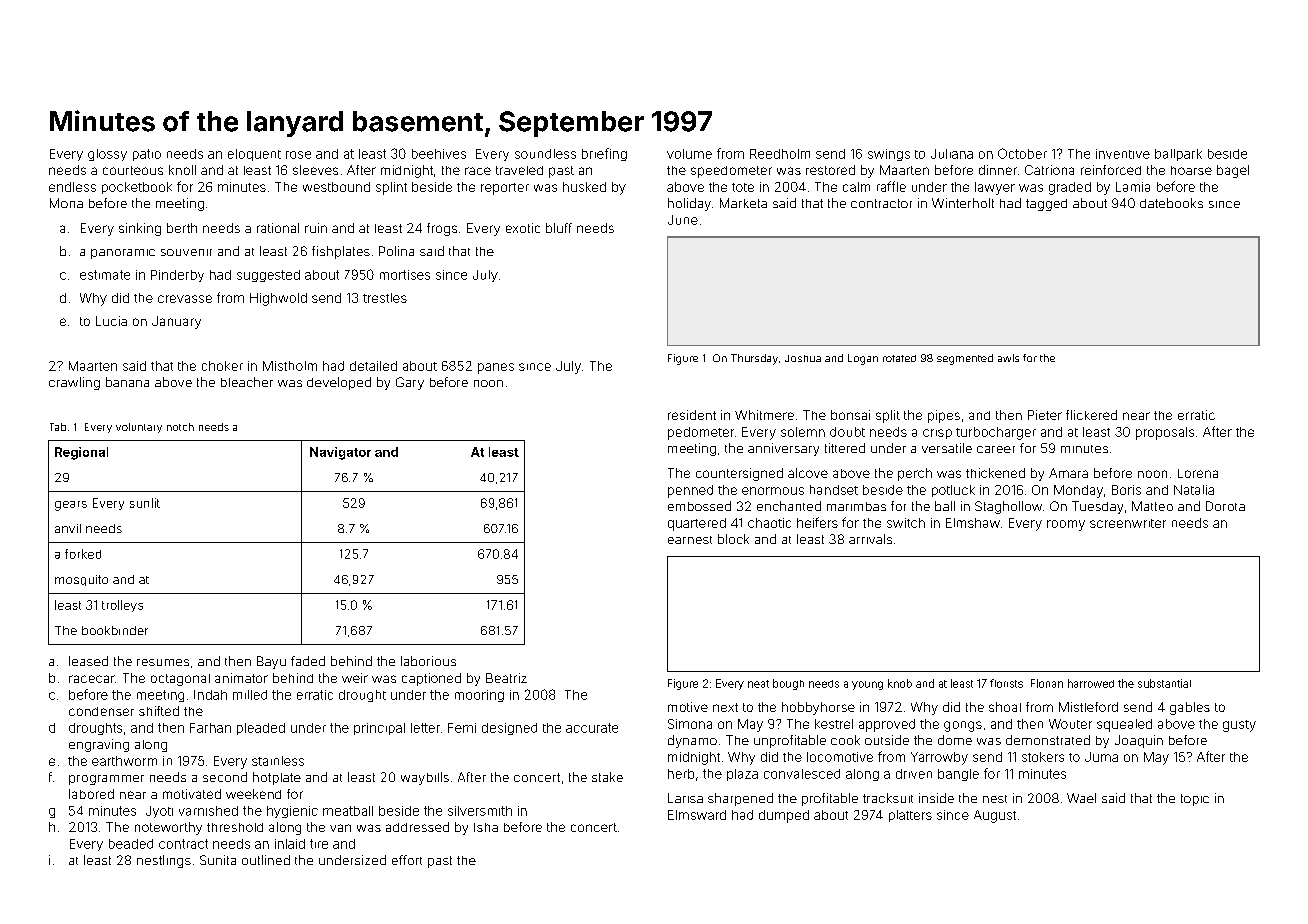 This document has height=924, width=1308. I want to click on soundless, so click(545, 154).
